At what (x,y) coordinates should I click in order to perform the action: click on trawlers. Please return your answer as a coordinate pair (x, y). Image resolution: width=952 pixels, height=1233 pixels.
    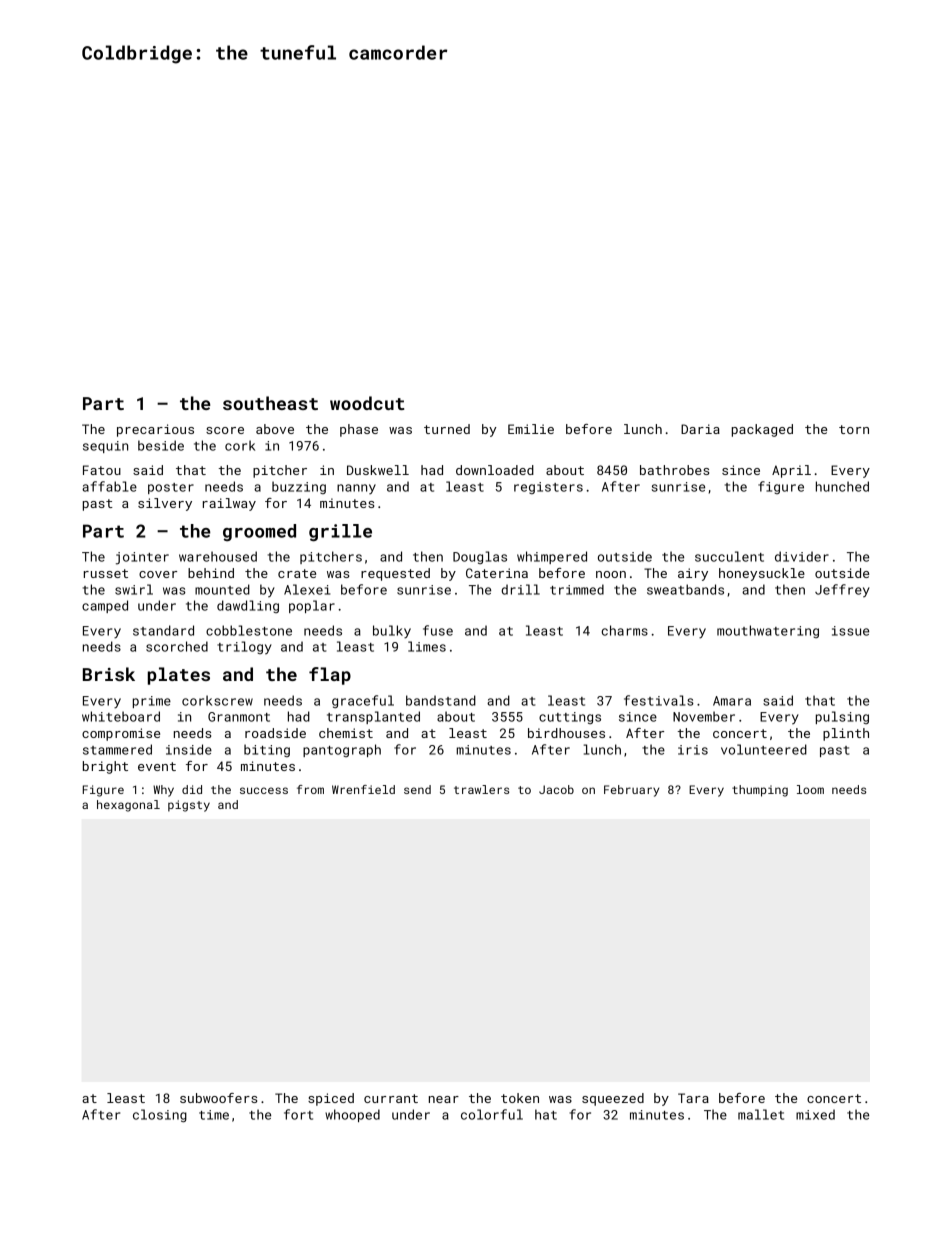
    Looking at the image, I should click on (481, 789).
